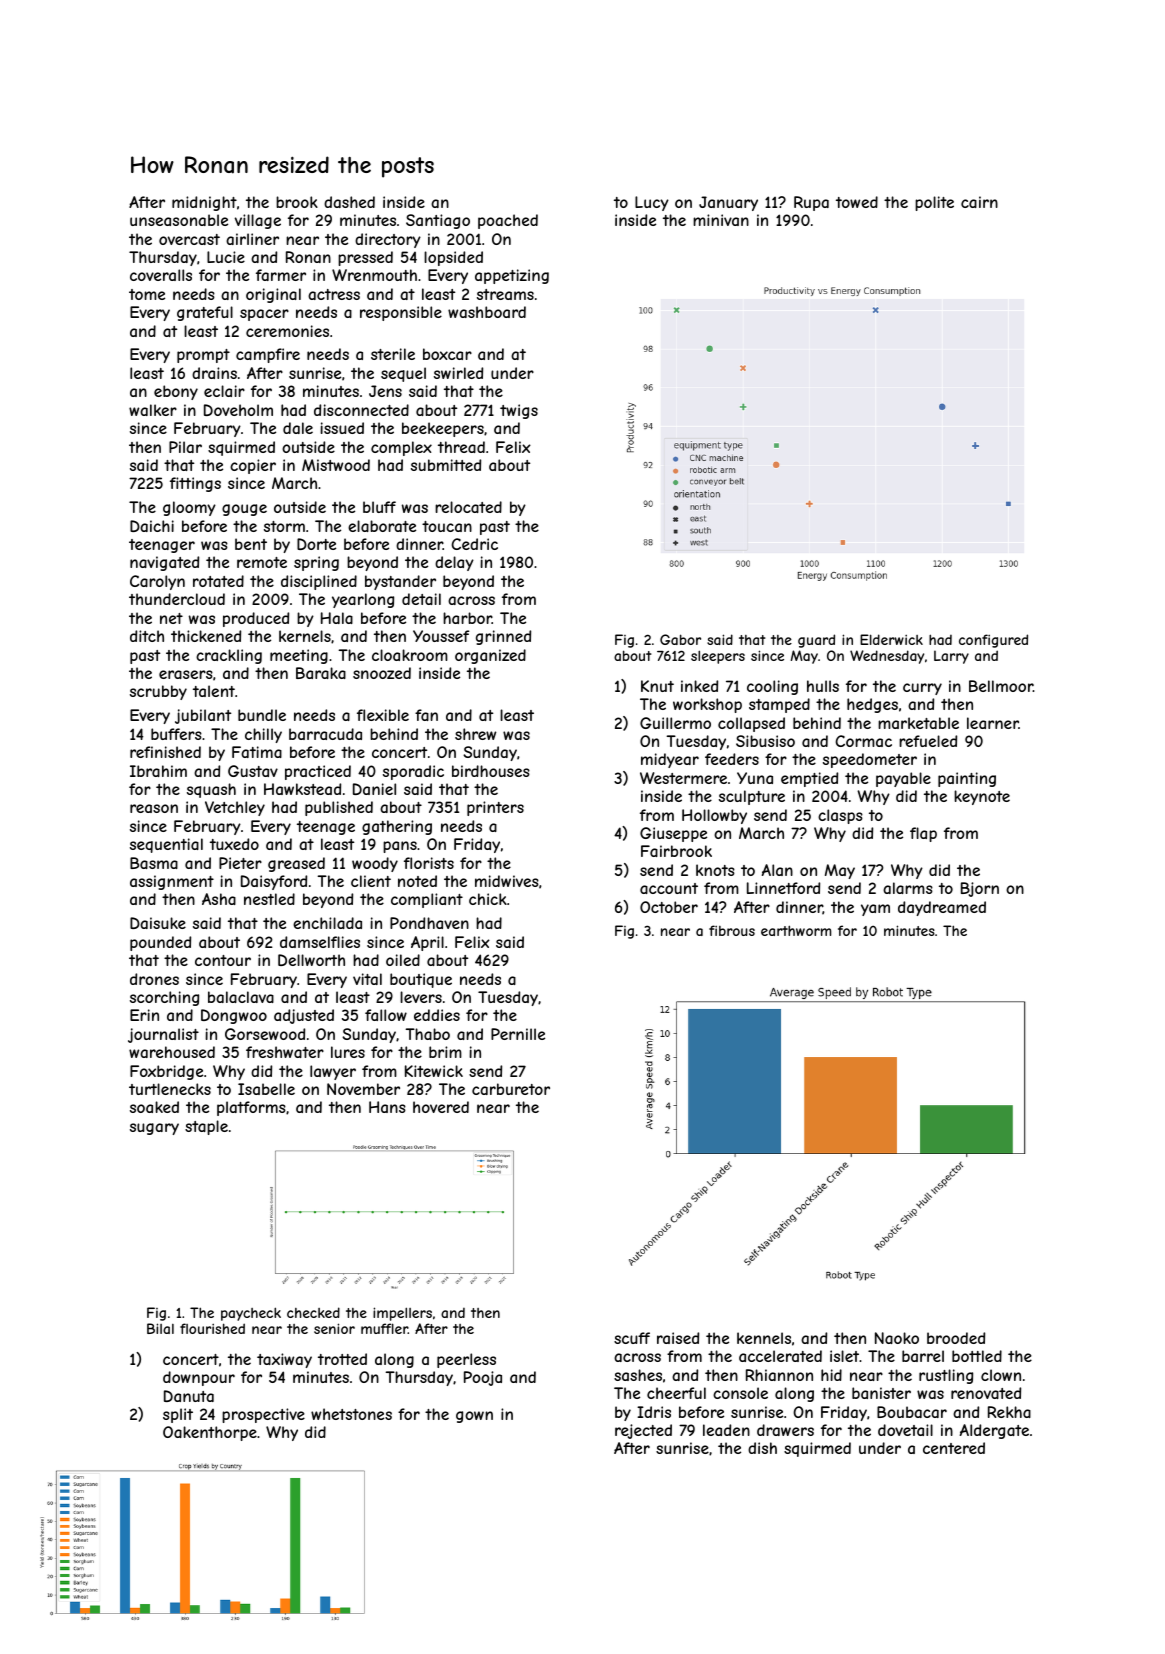  Describe the element at coordinates (519, 411) in the screenshot. I see `twigs` at that location.
